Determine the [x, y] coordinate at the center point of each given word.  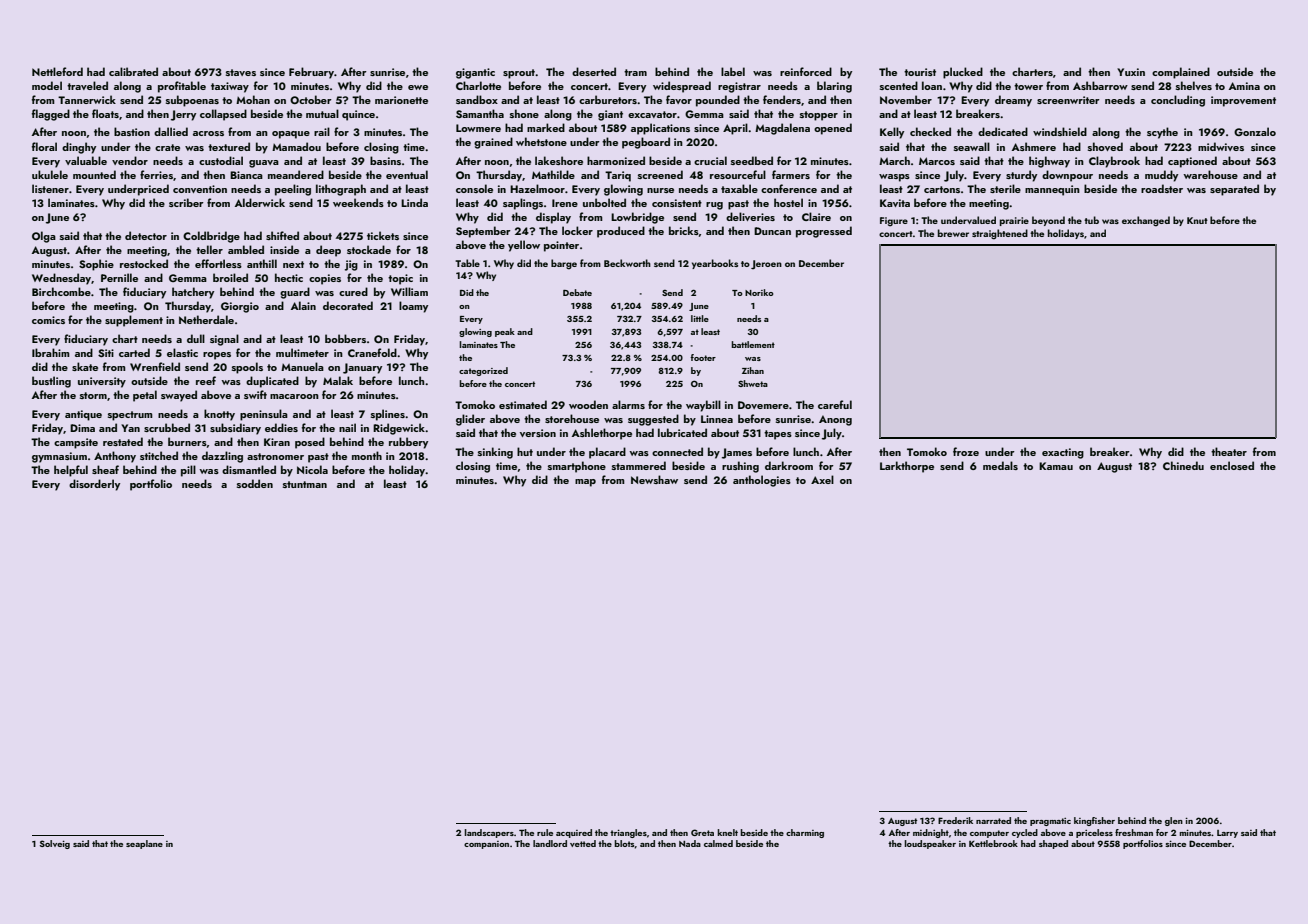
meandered [296, 174]
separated [1234, 190]
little [700, 318]
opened [833, 129]
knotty [219, 415]
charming [805, 833]
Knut [1197, 220]
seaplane [144, 844]
